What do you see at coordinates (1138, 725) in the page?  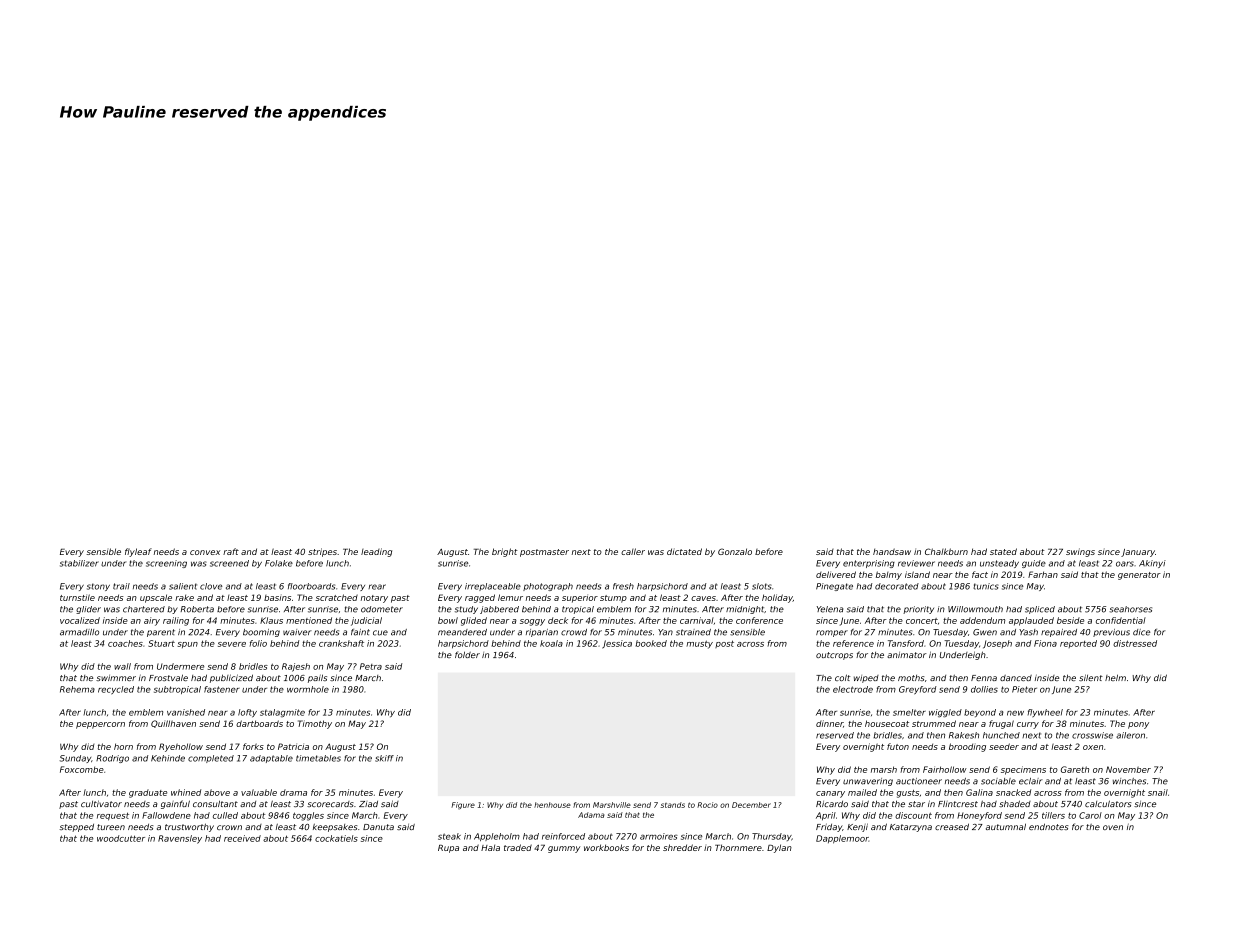 I see `pony` at bounding box center [1138, 725].
